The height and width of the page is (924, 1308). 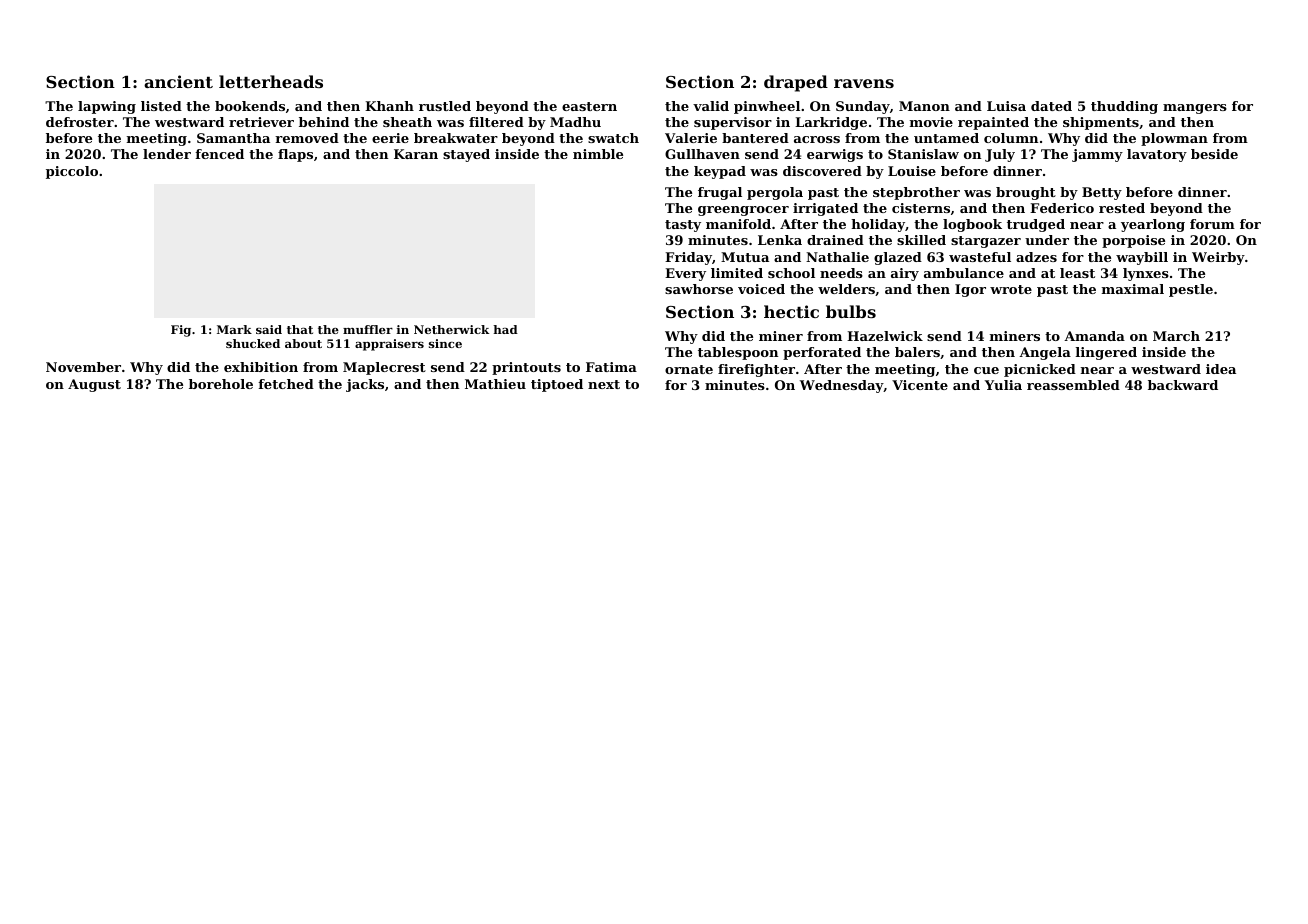 I want to click on manifold, so click(x=738, y=224).
